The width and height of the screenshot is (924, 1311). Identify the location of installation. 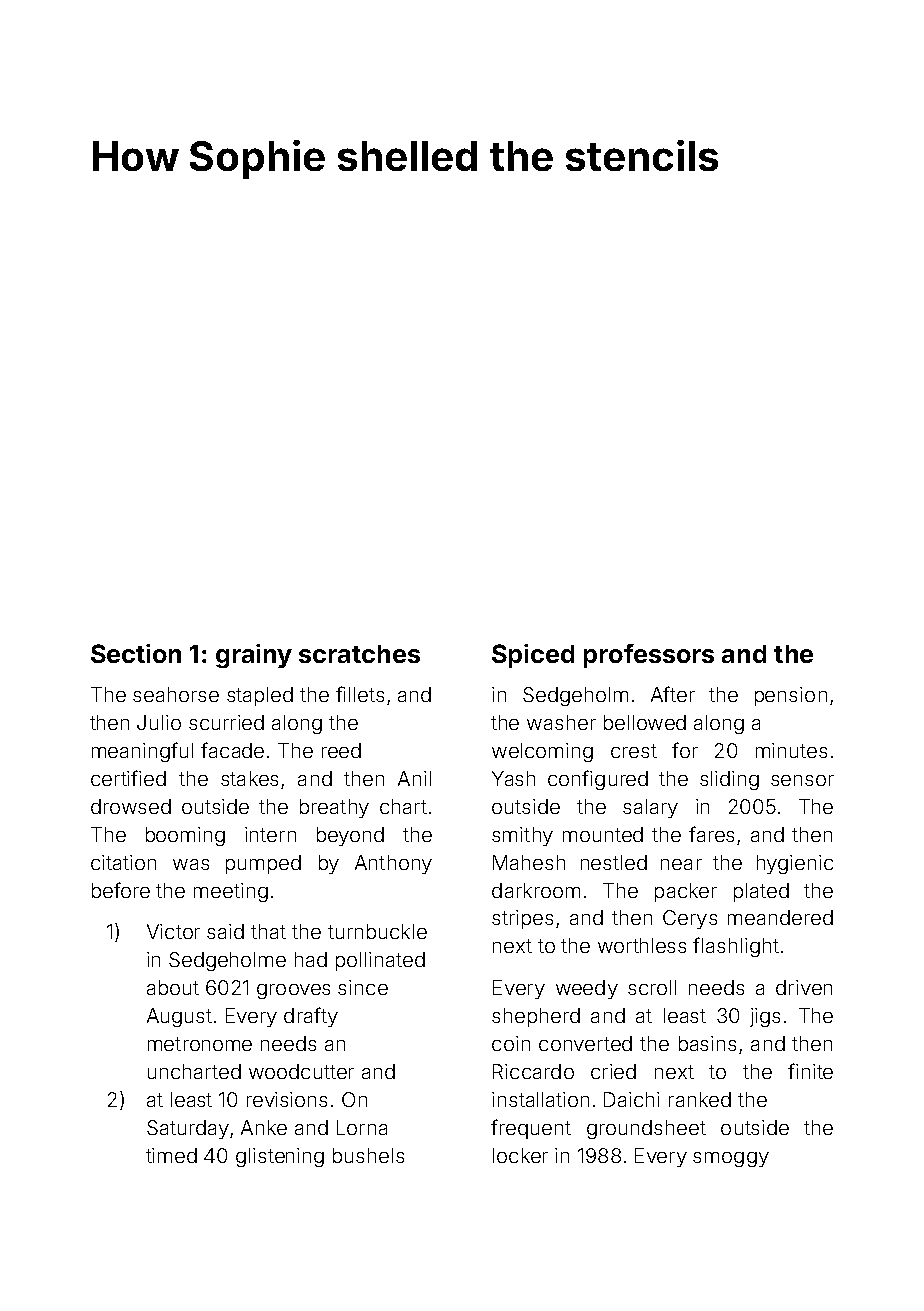
(540, 1099).
